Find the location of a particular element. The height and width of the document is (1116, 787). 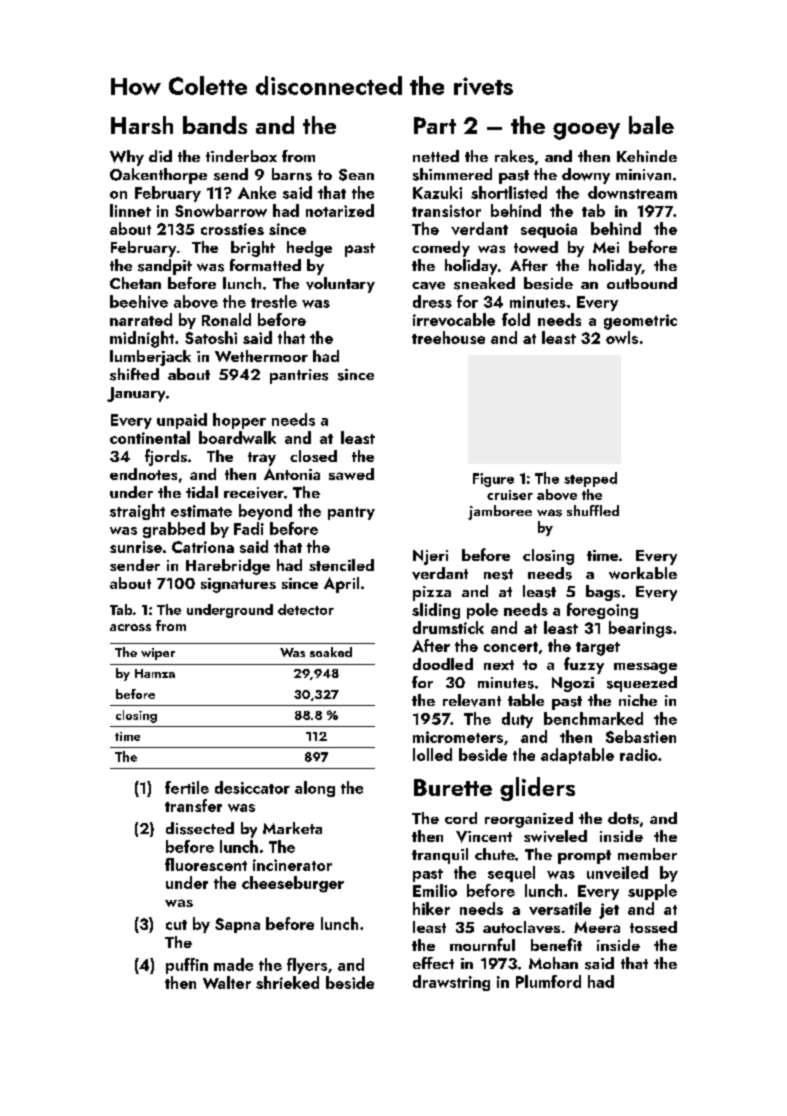

hedge is located at coordinates (309, 249).
